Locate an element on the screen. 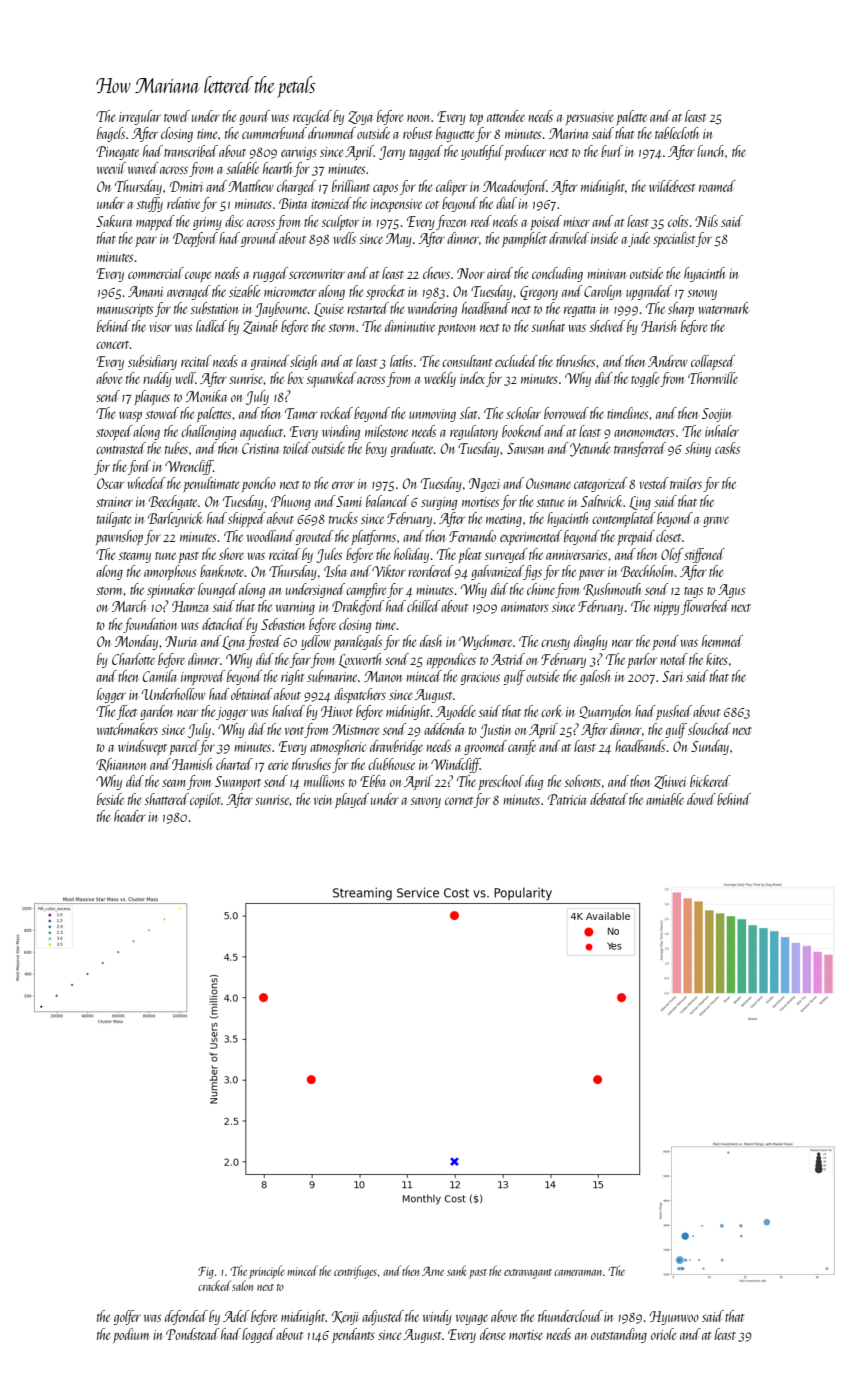 The width and height of the screenshot is (849, 1400). paver is located at coordinates (592, 575).
